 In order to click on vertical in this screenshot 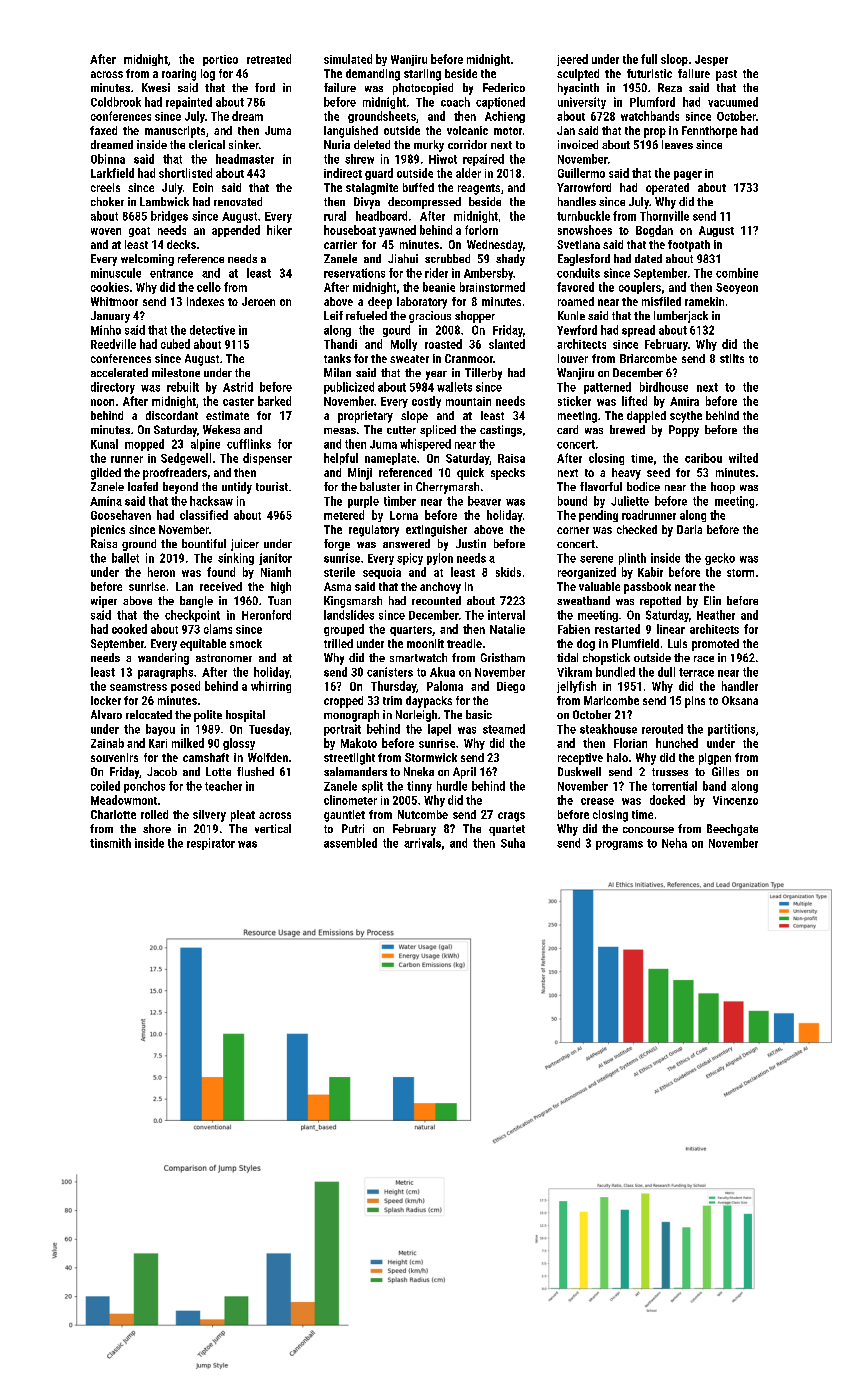, I will do `click(273, 828)`.
